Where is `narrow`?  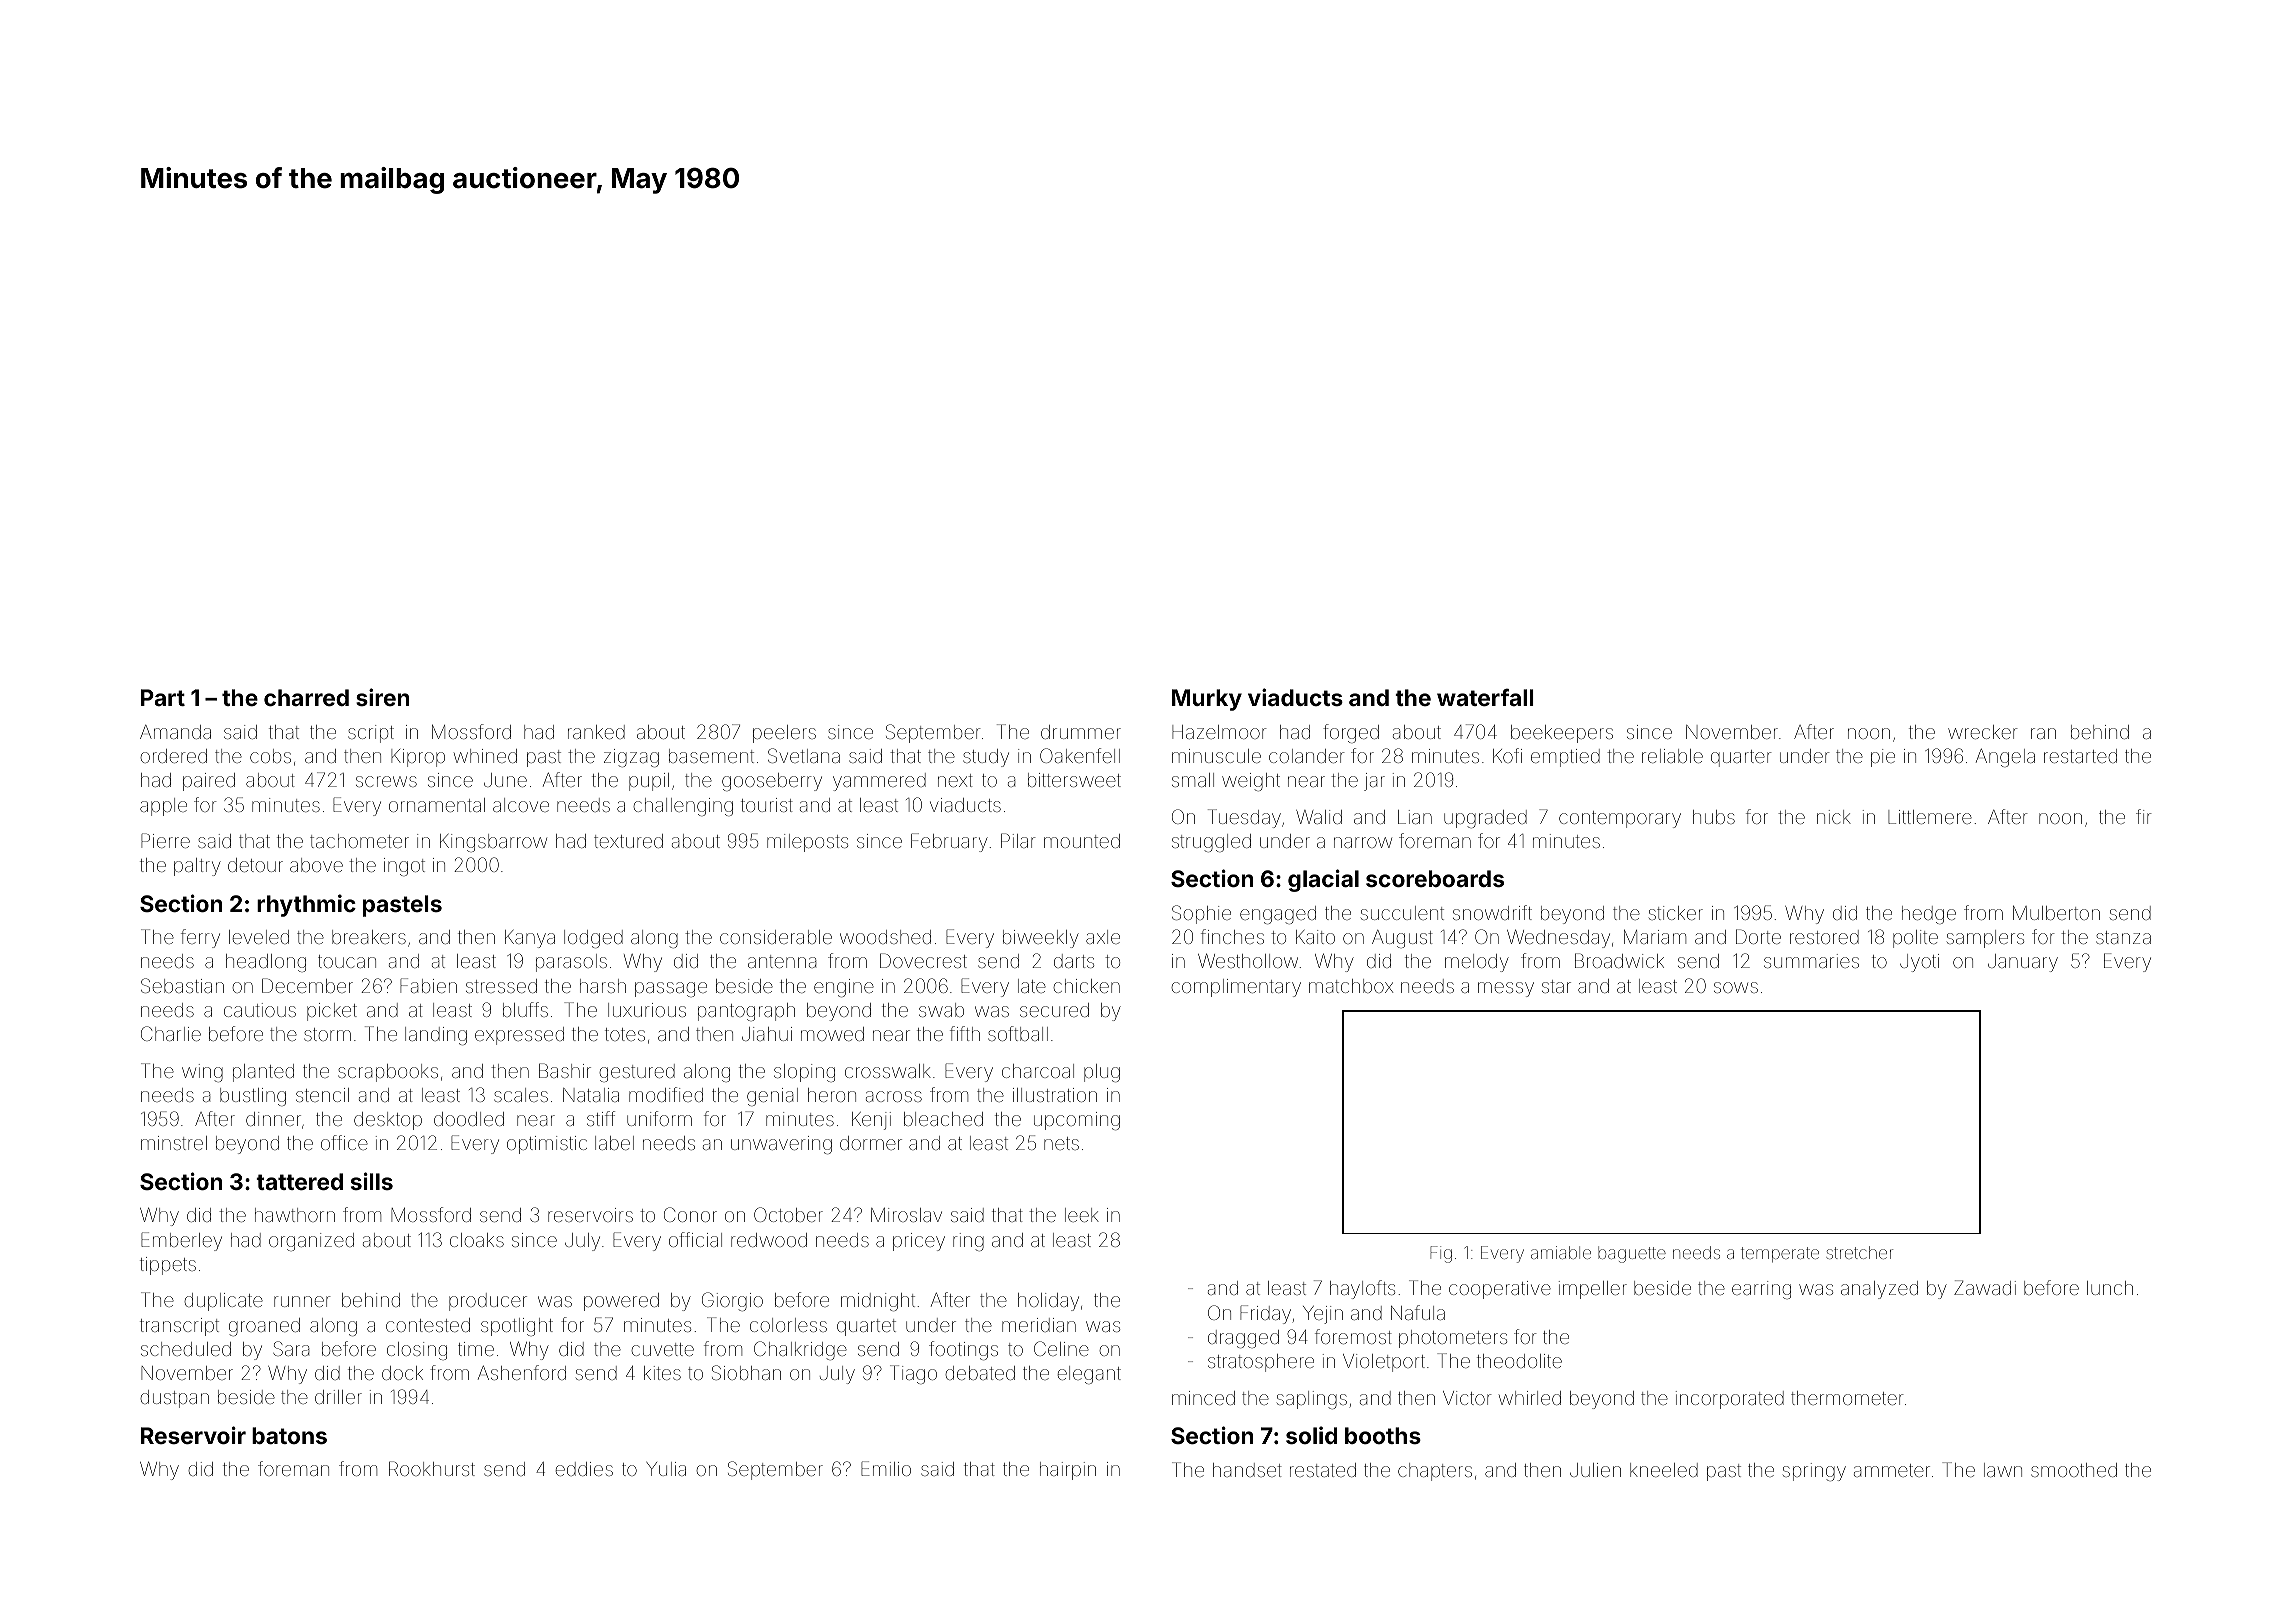 narrow is located at coordinates (1363, 842).
